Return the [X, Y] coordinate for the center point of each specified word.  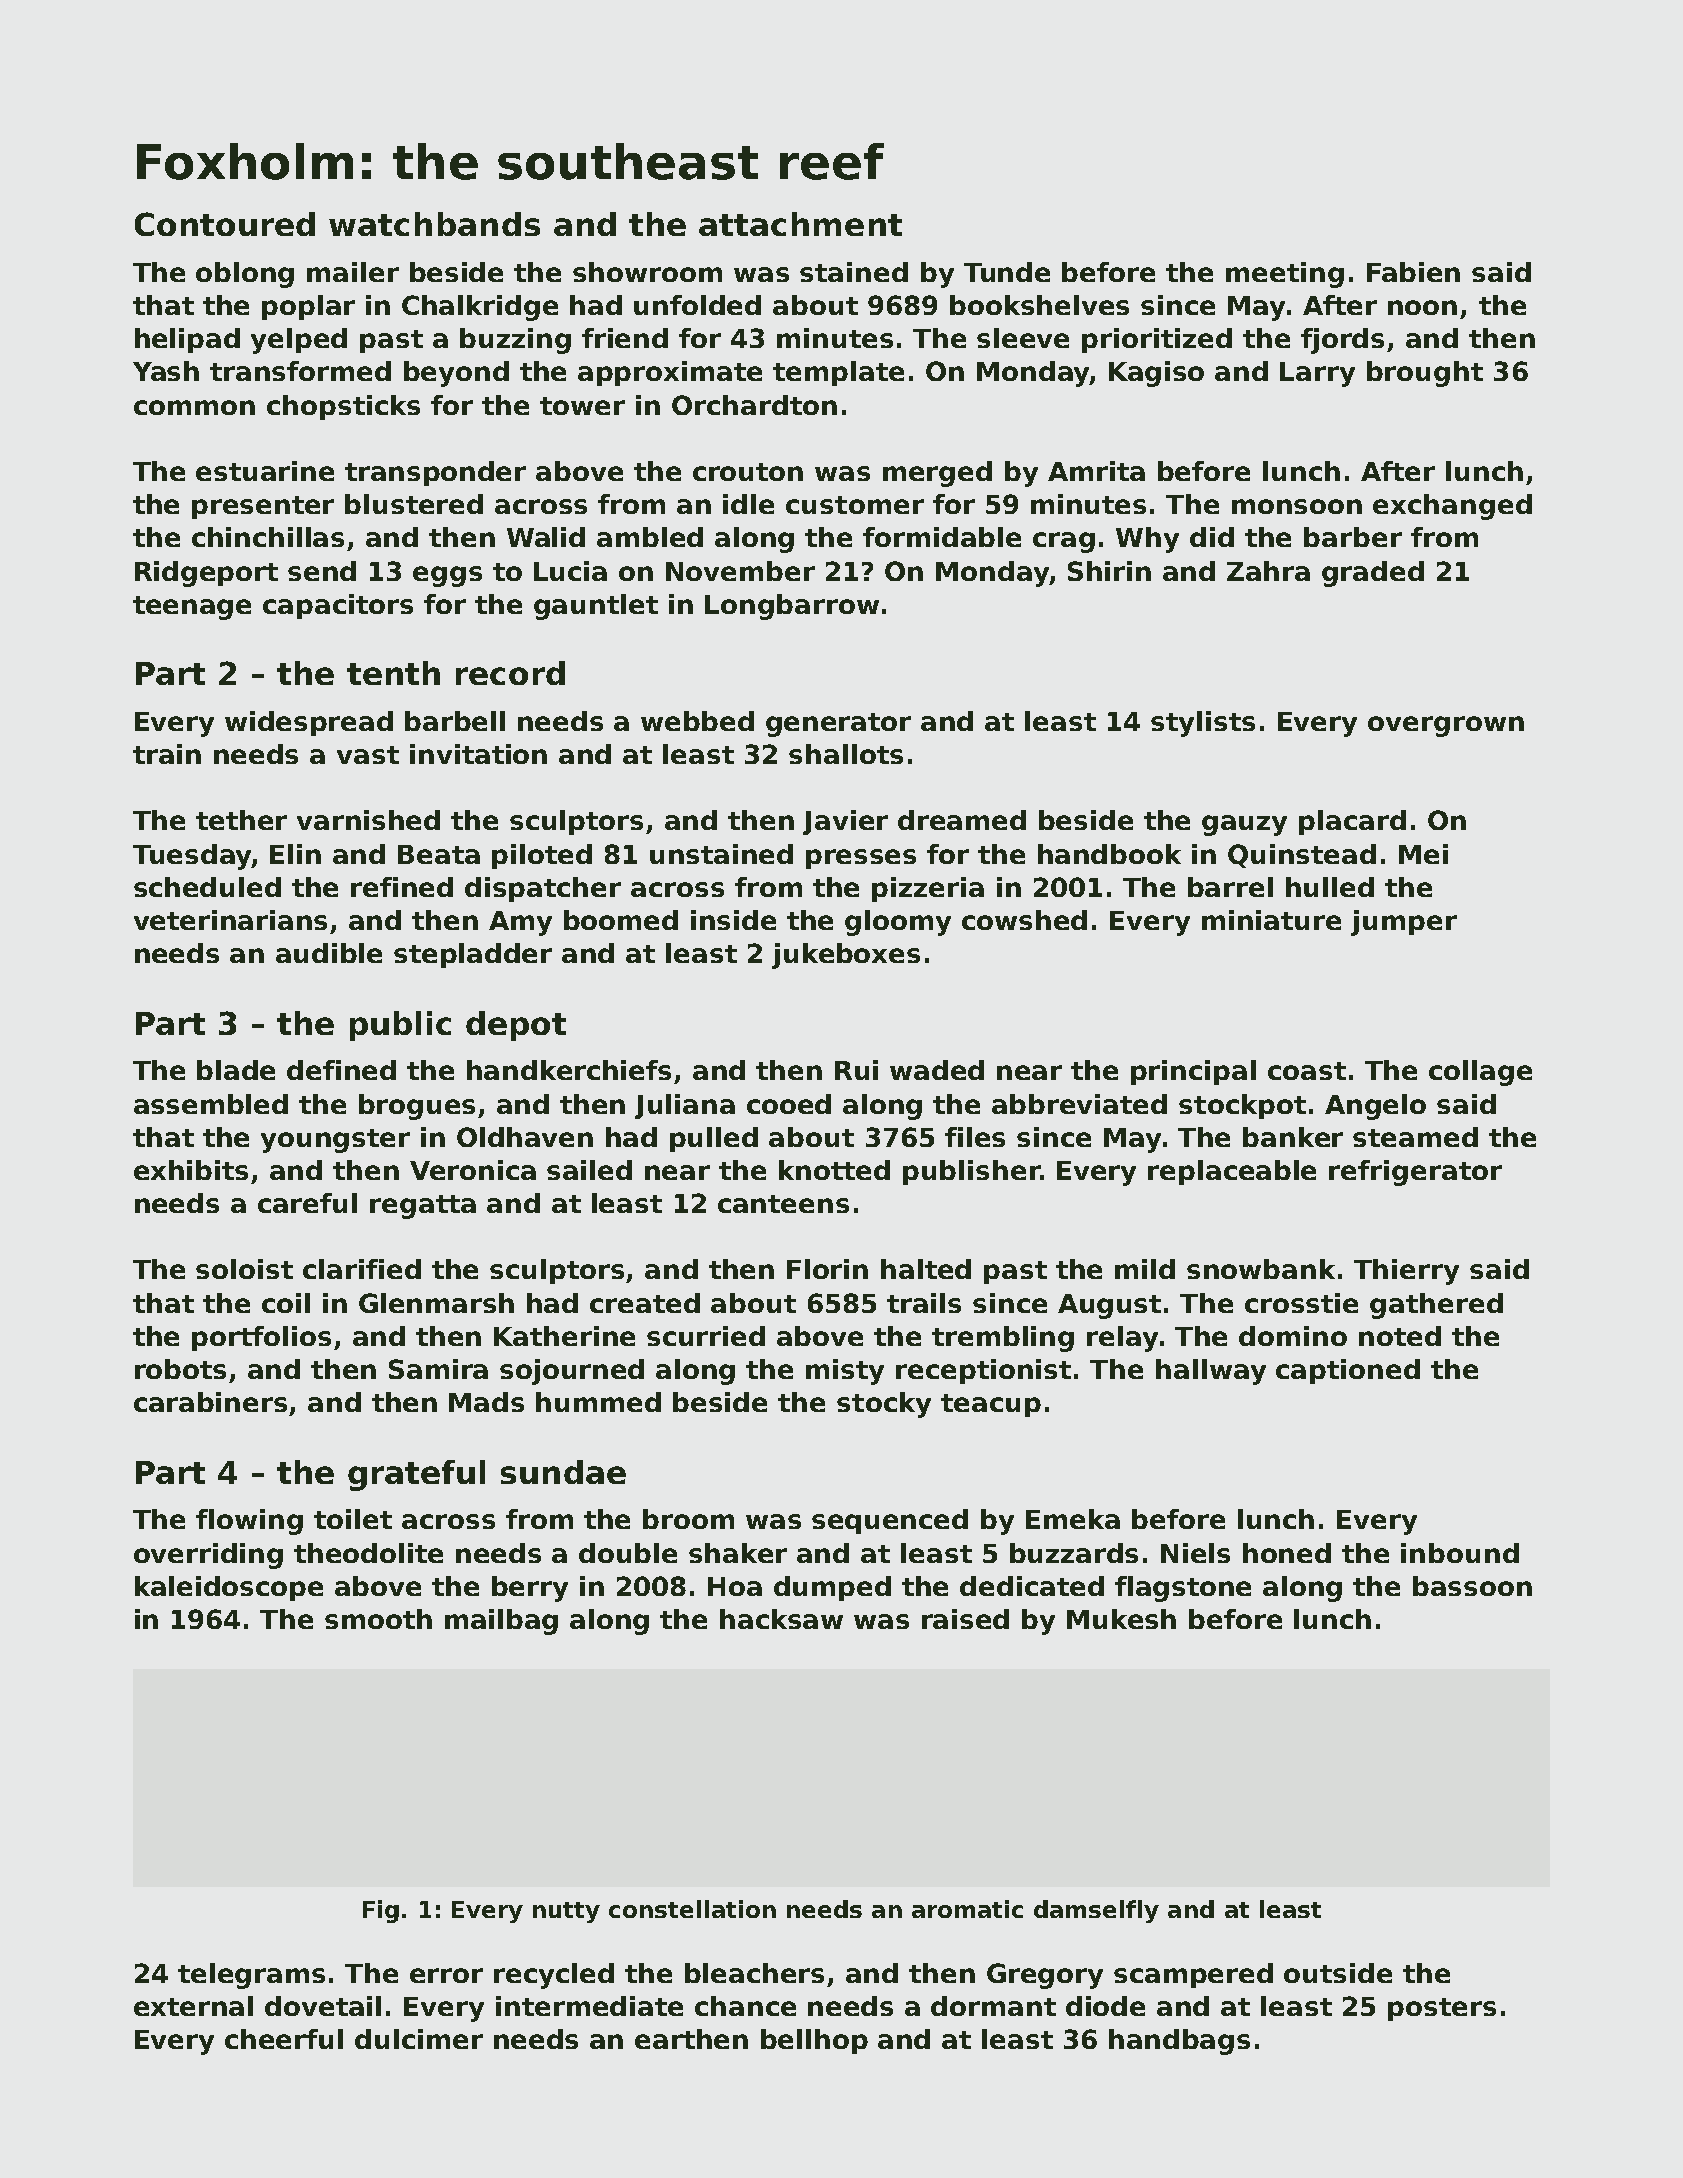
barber [1353, 537]
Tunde [1007, 272]
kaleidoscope [229, 1588]
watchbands [434, 224]
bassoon [1472, 1586]
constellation [692, 1909]
